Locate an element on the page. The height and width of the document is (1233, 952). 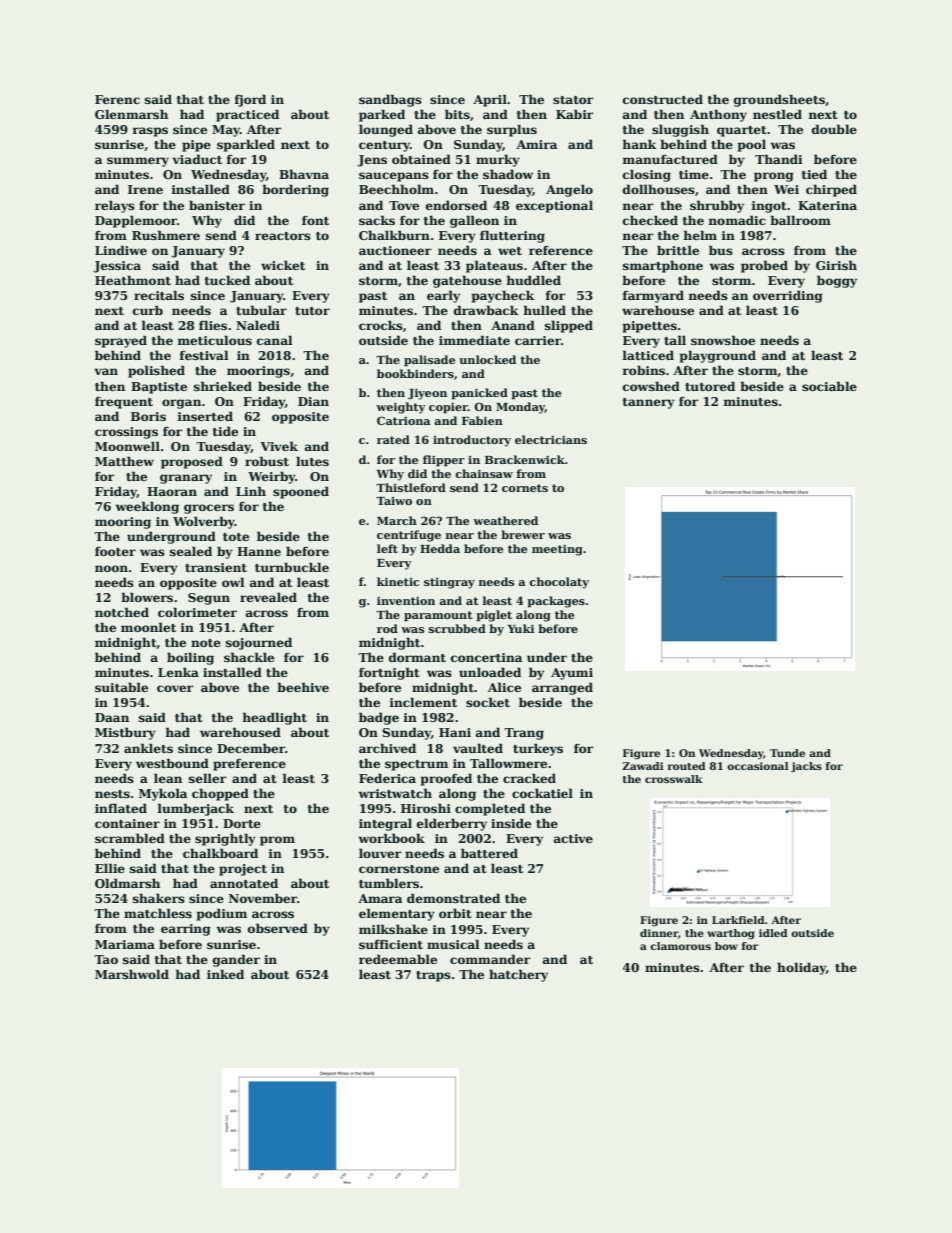
stator is located at coordinates (573, 100).
